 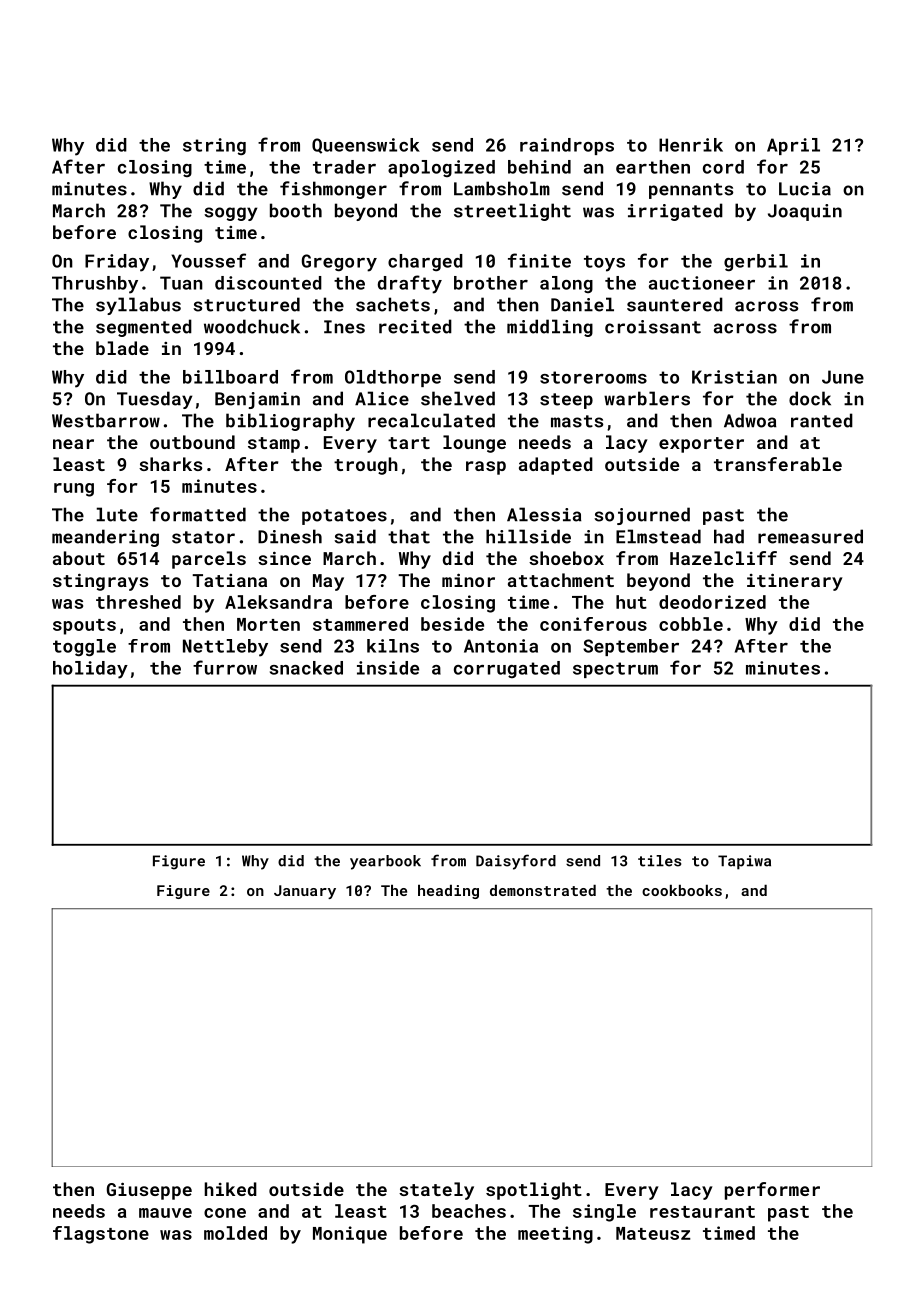 What do you see at coordinates (305, 892) in the screenshot?
I see `January` at bounding box center [305, 892].
